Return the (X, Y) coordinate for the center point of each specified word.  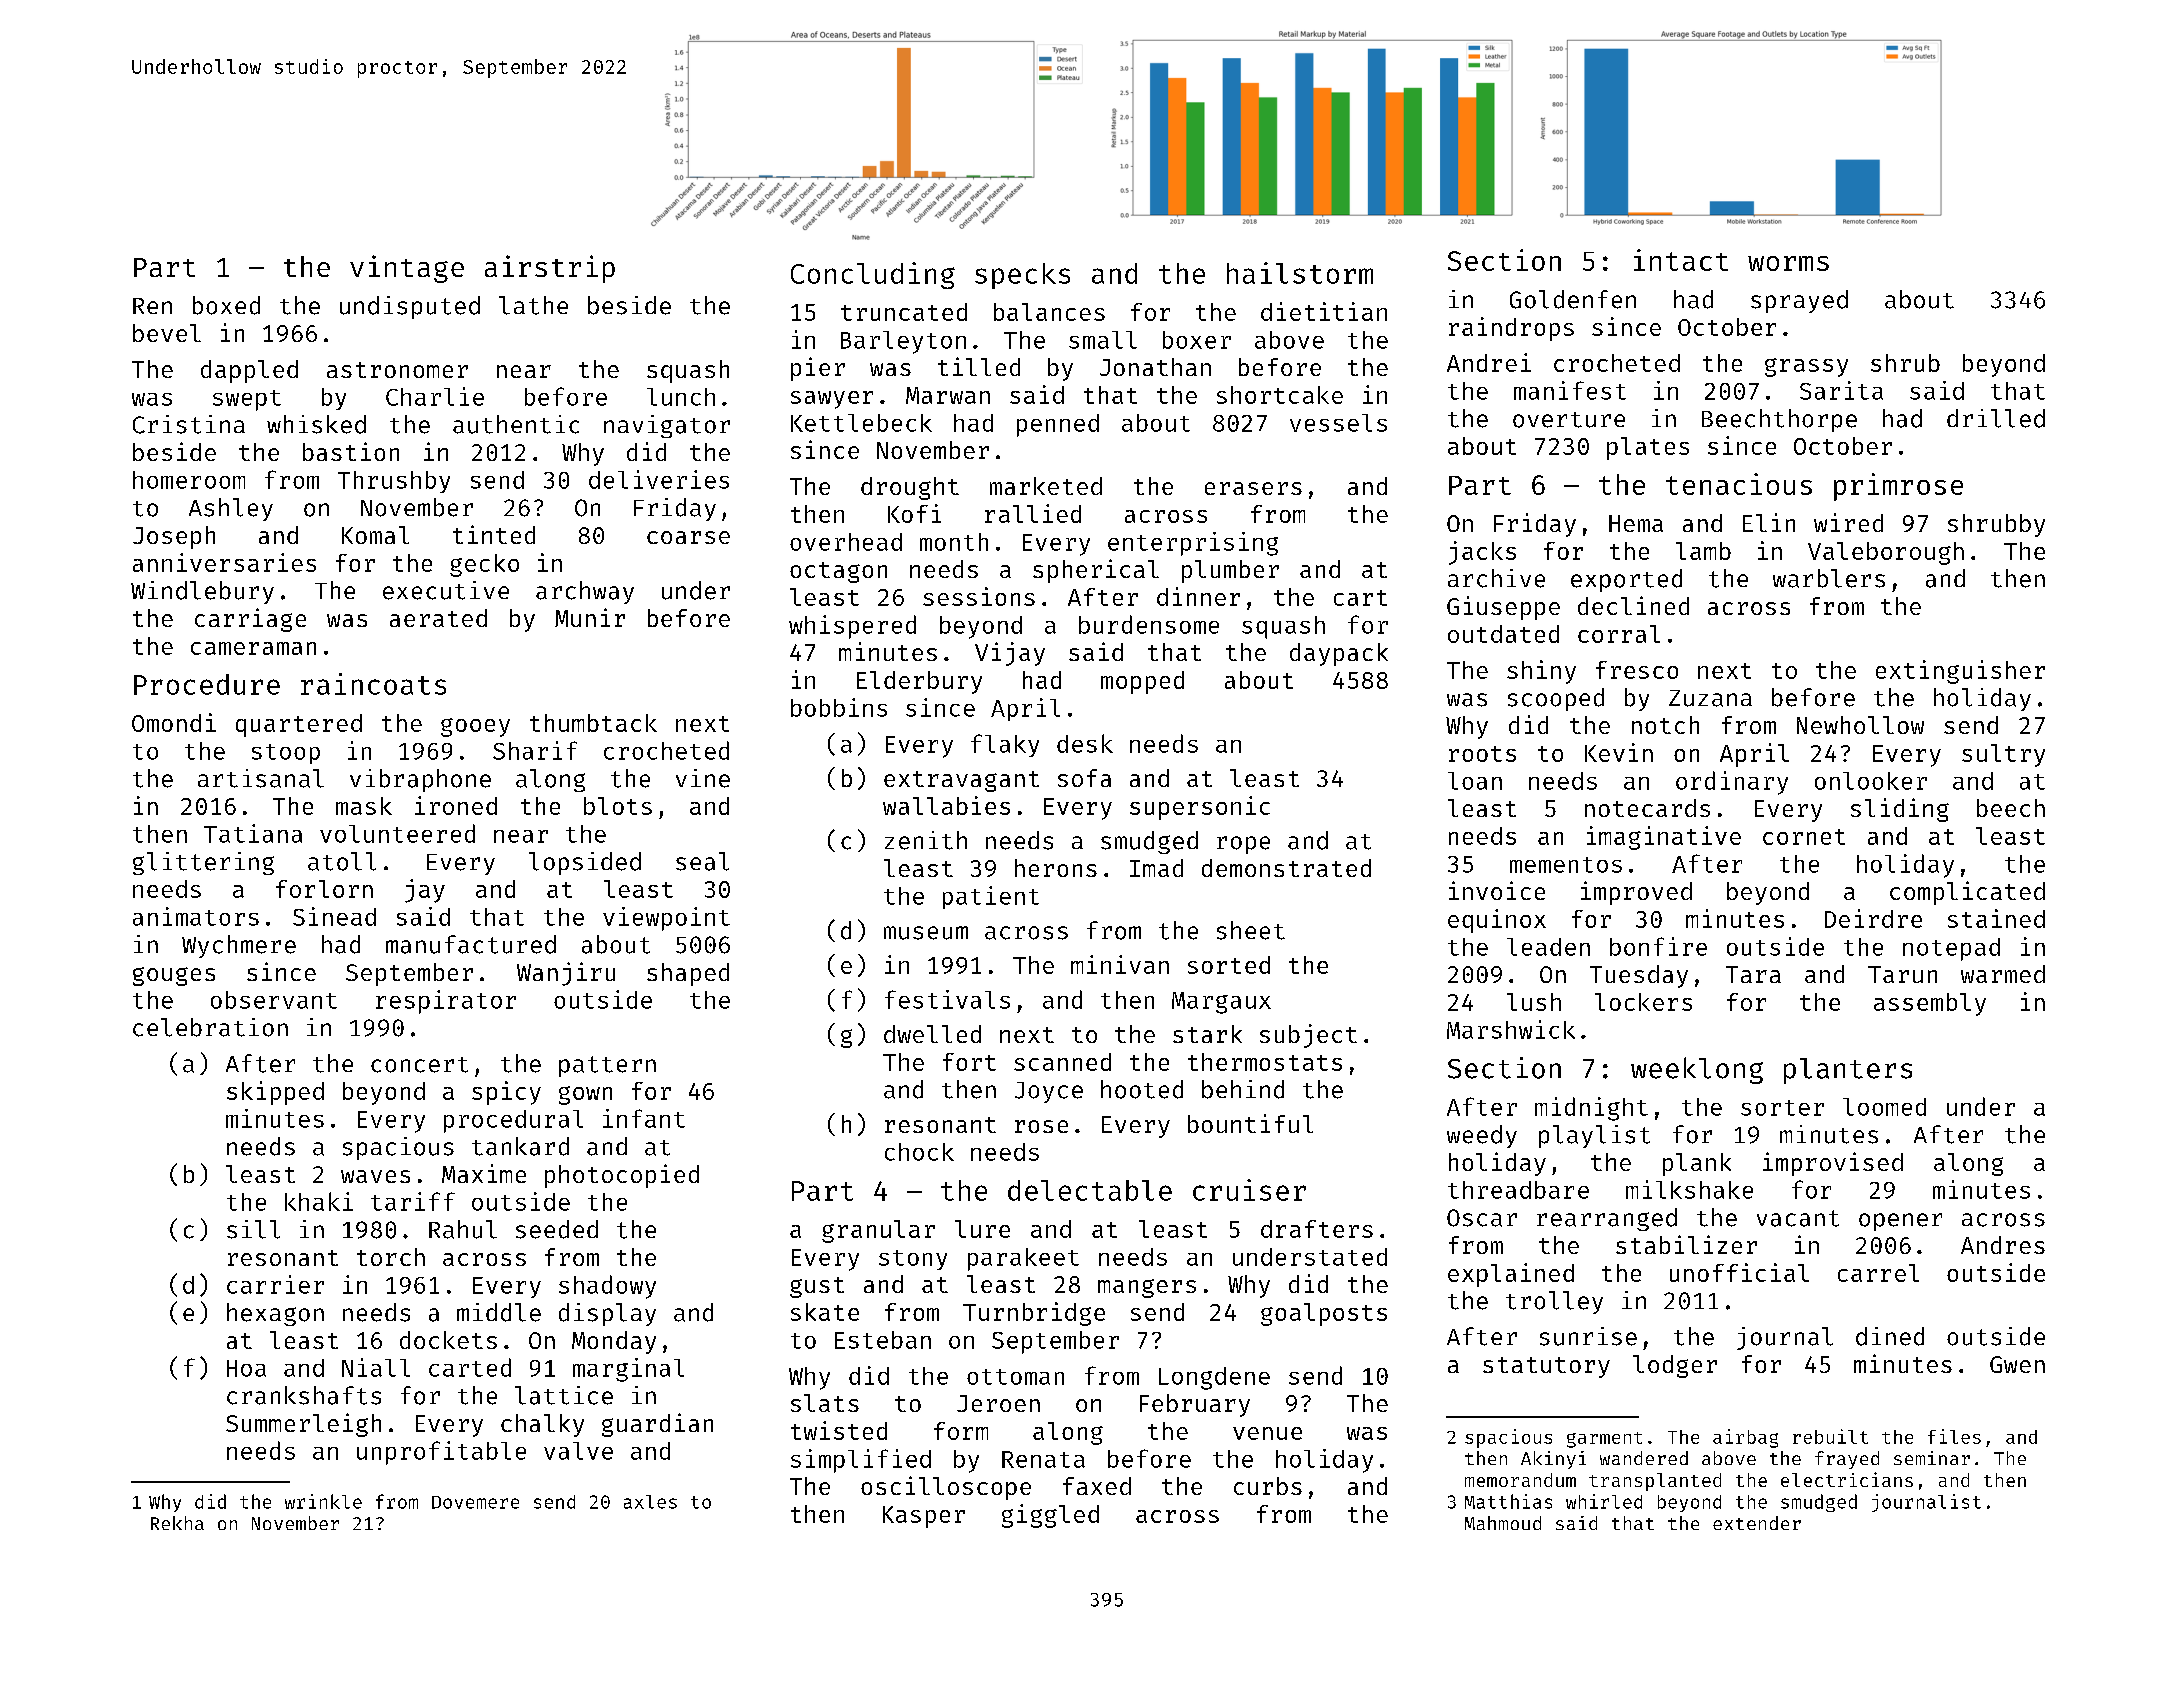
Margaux (1221, 1003)
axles (650, 1502)
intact (1681, 260)
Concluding (873, 275)
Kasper (924, 1517)
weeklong (1697, 1070)
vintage (407, 269)
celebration (210, 1027)
